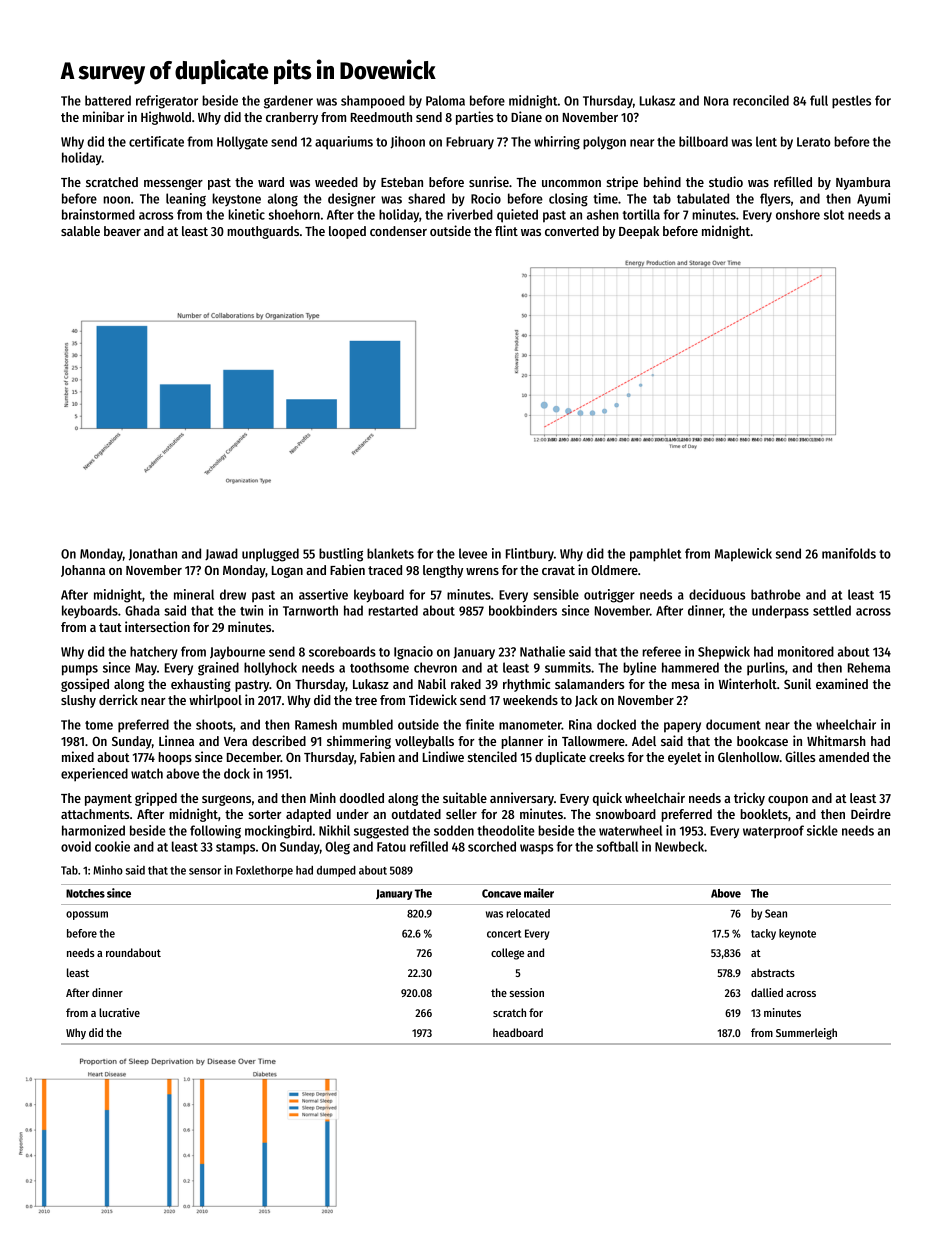  I want to click on Summerleigh, so click(806, 1034).
